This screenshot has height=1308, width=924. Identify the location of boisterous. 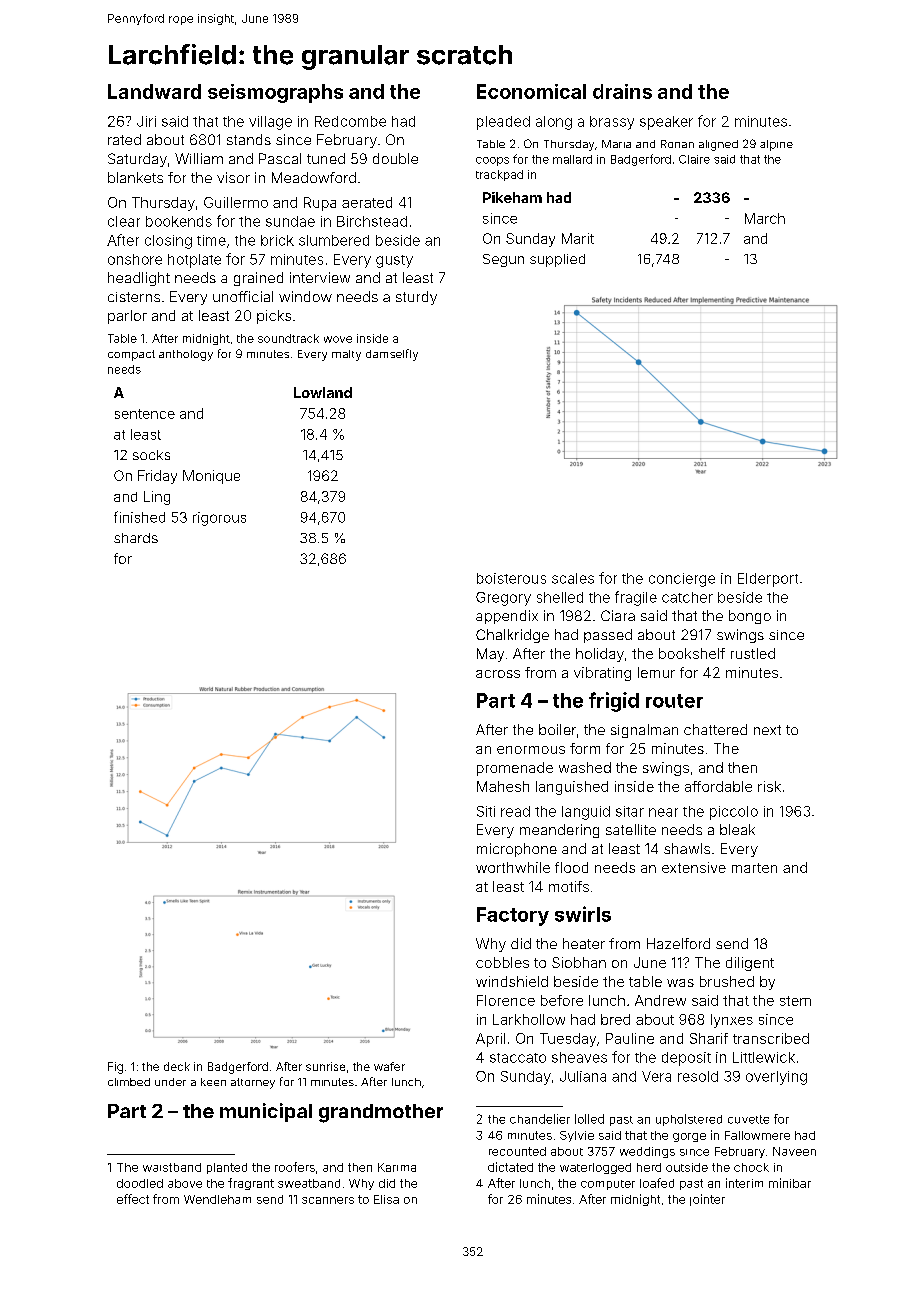
(511, 578).
